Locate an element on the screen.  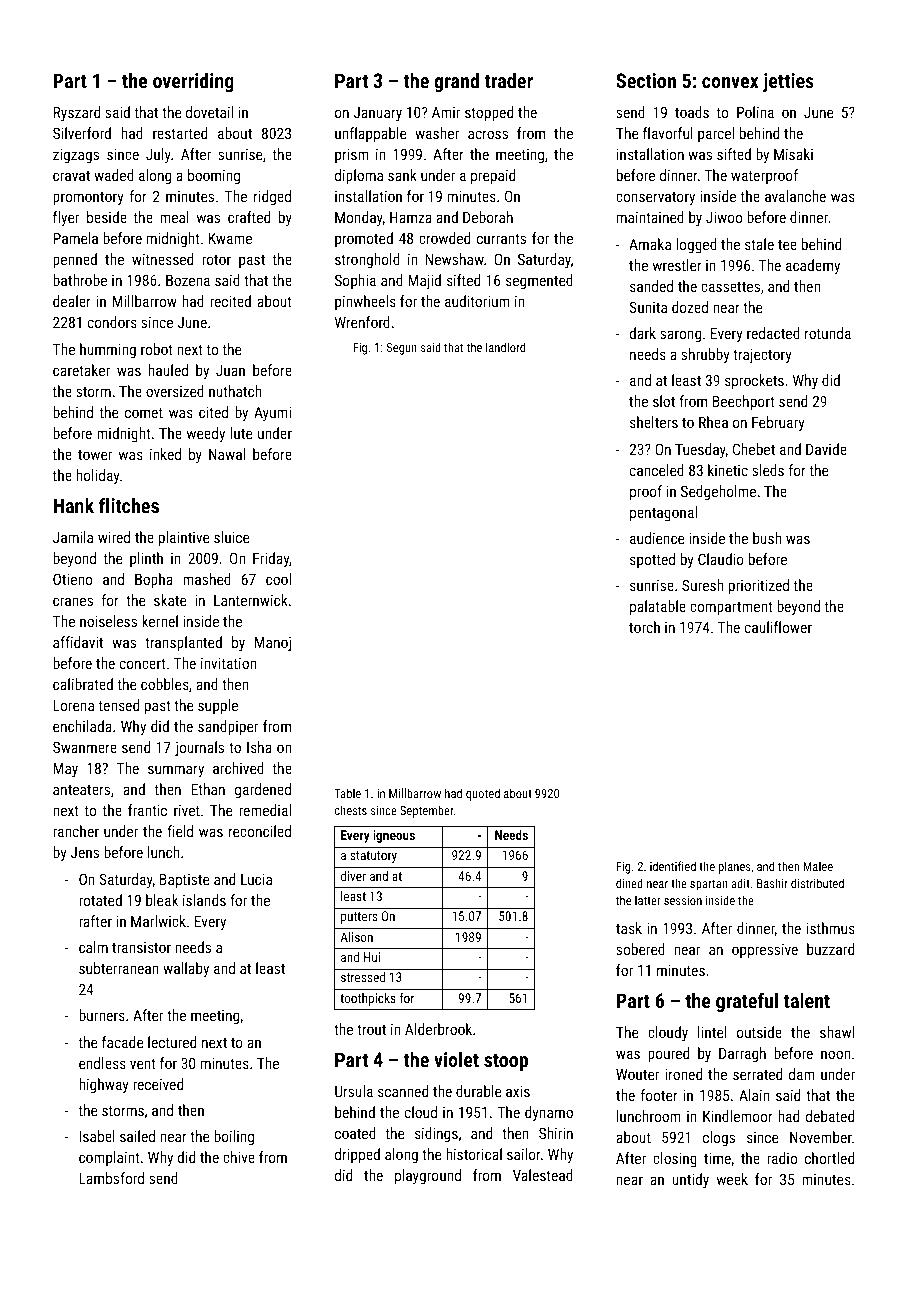
cauliflower is located at coordinates (778, 627).
